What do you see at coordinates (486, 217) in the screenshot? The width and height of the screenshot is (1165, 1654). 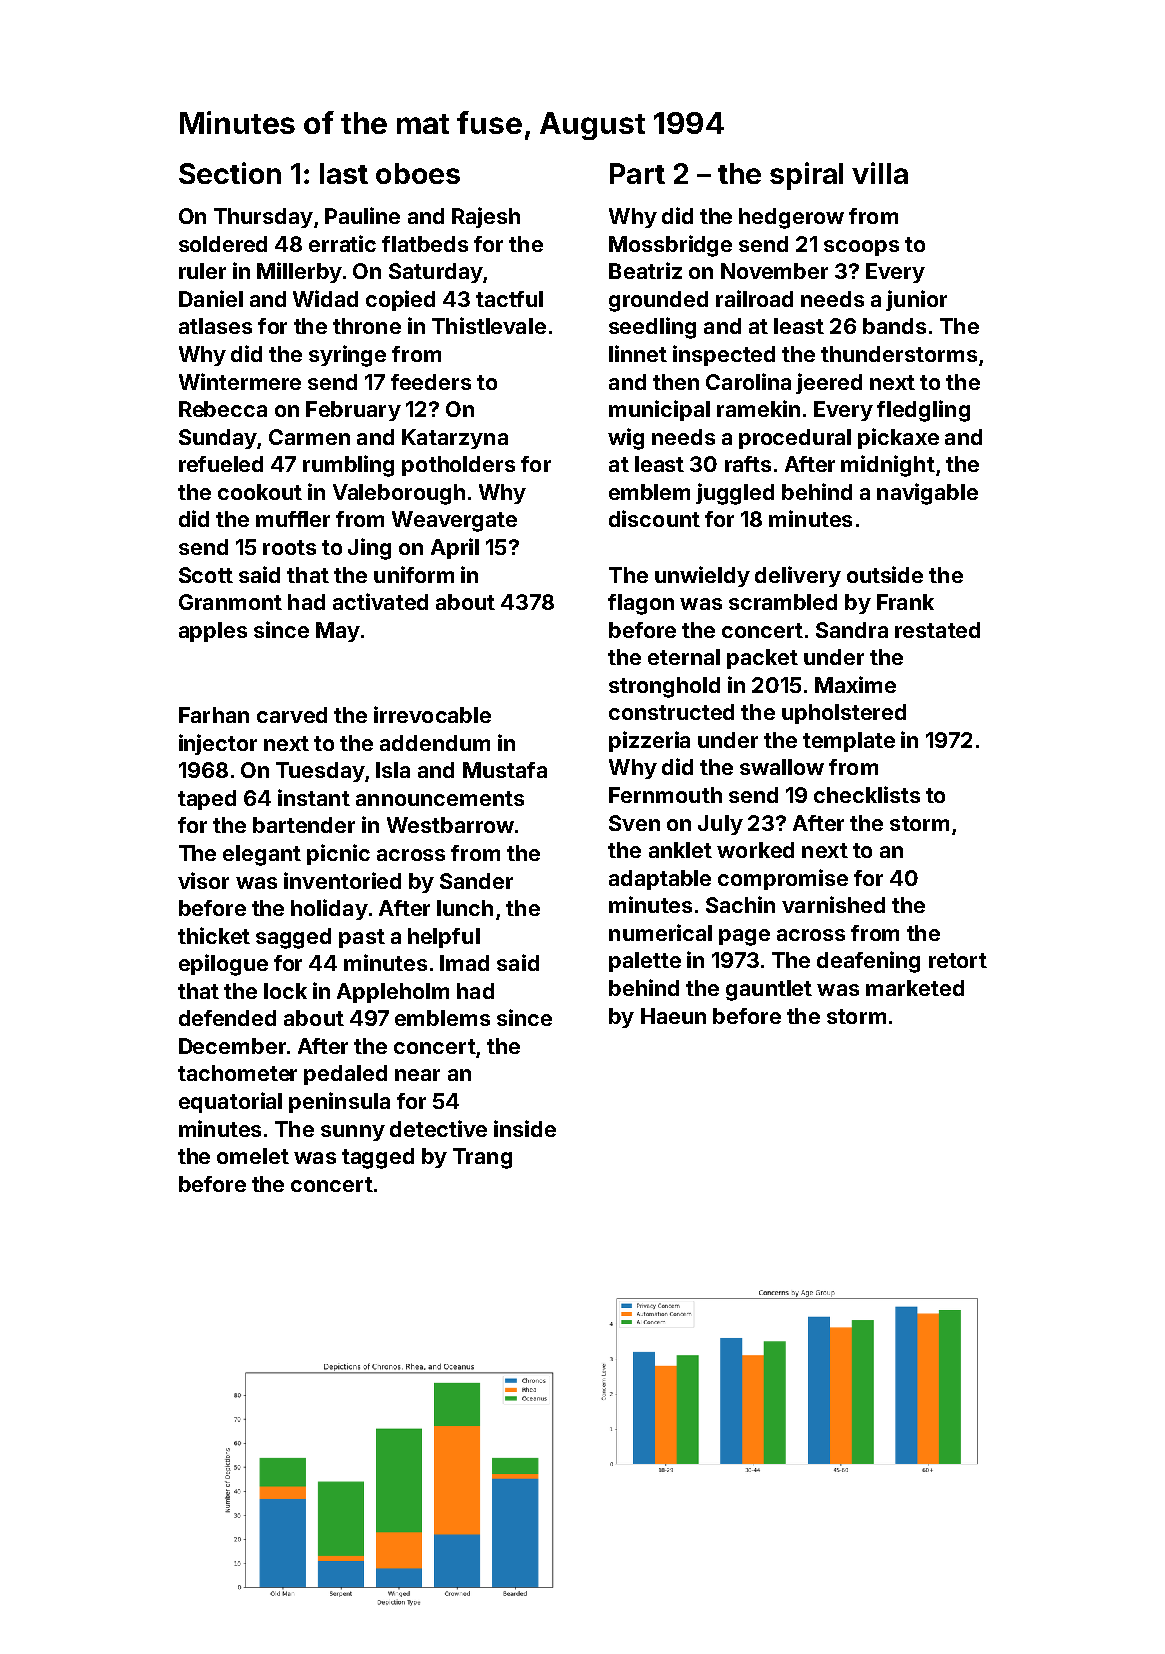 I see `Rajesh` at bounding box center [486, 217].
